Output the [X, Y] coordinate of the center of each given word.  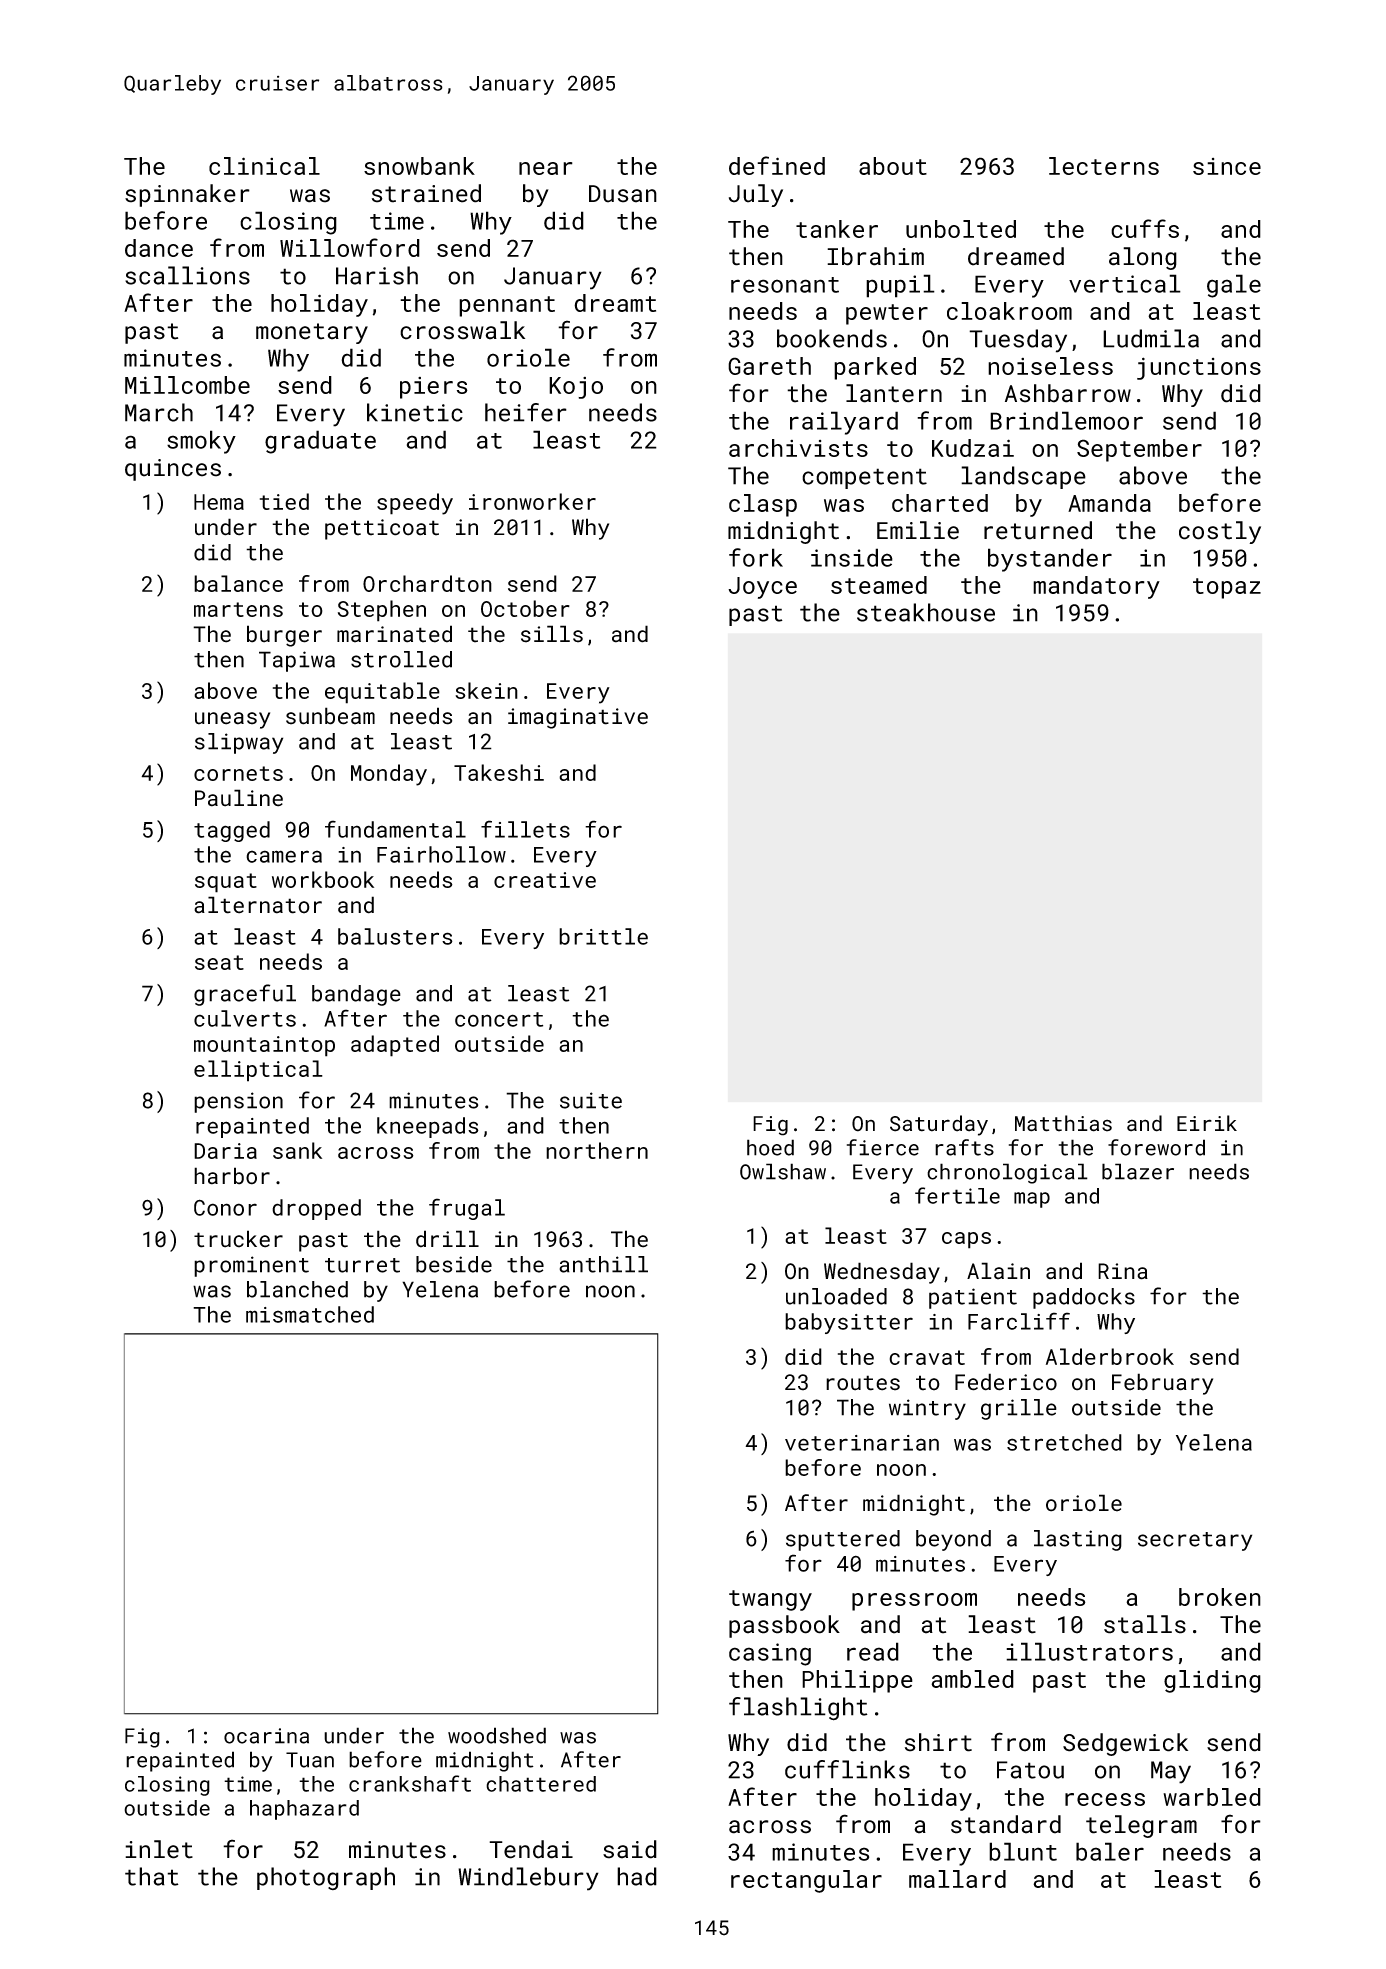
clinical [264, 166]
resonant [785, 285]
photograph [326, 1878]
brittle [603, 936]
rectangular [806, 1881]
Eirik [1207, 1123]
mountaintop [264, 1046]
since [1227, 166]
